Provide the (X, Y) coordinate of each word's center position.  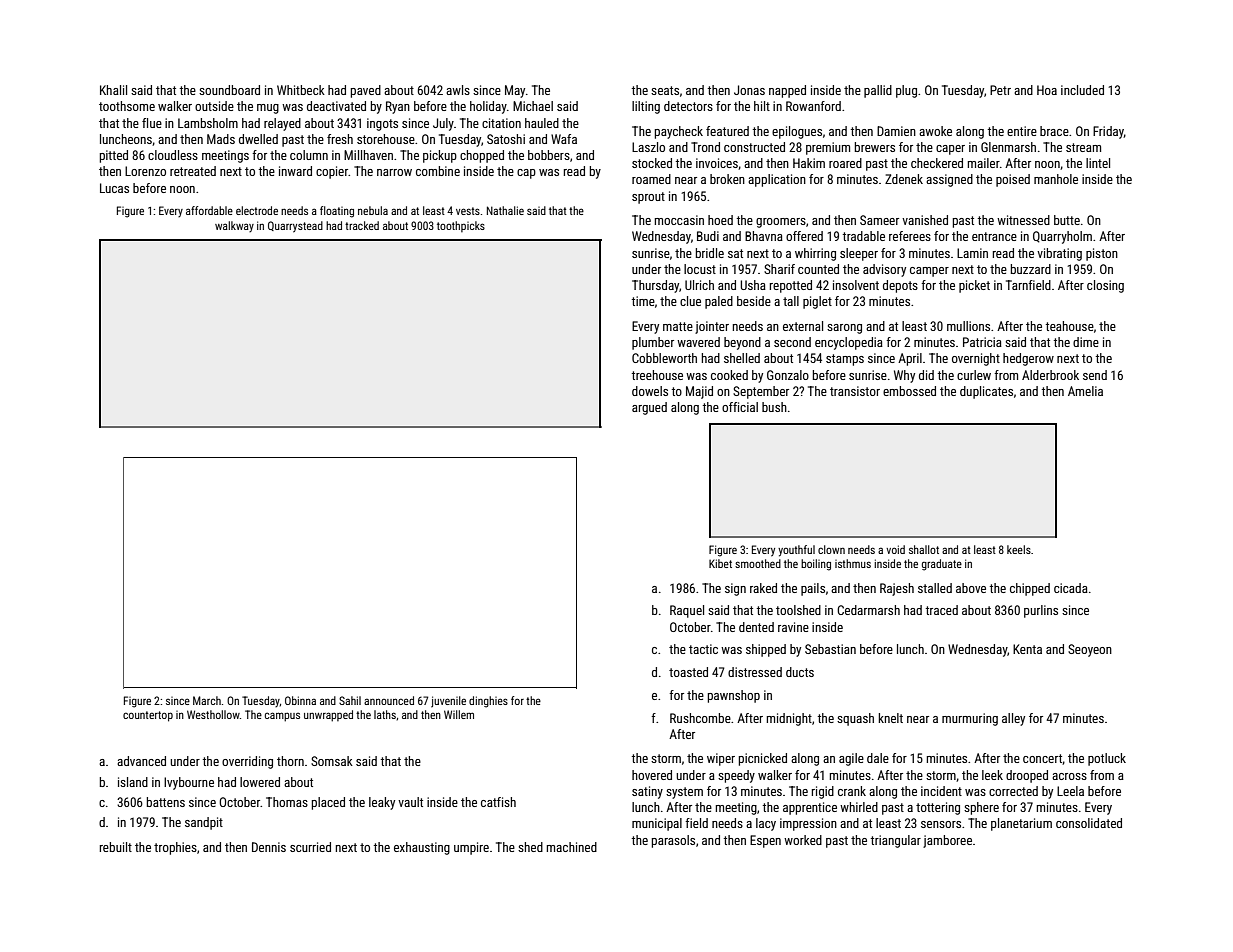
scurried (310, 847)
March (207, 700)
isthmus (853, 563)
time (643, 301)
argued (649, 408)
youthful (796, 551)
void (895, 549)
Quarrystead (295, 227)
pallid (878, 91)
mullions (968, 326)
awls (458, 90)
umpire (471, 848)
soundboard (229, 90)
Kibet (720, 563)
